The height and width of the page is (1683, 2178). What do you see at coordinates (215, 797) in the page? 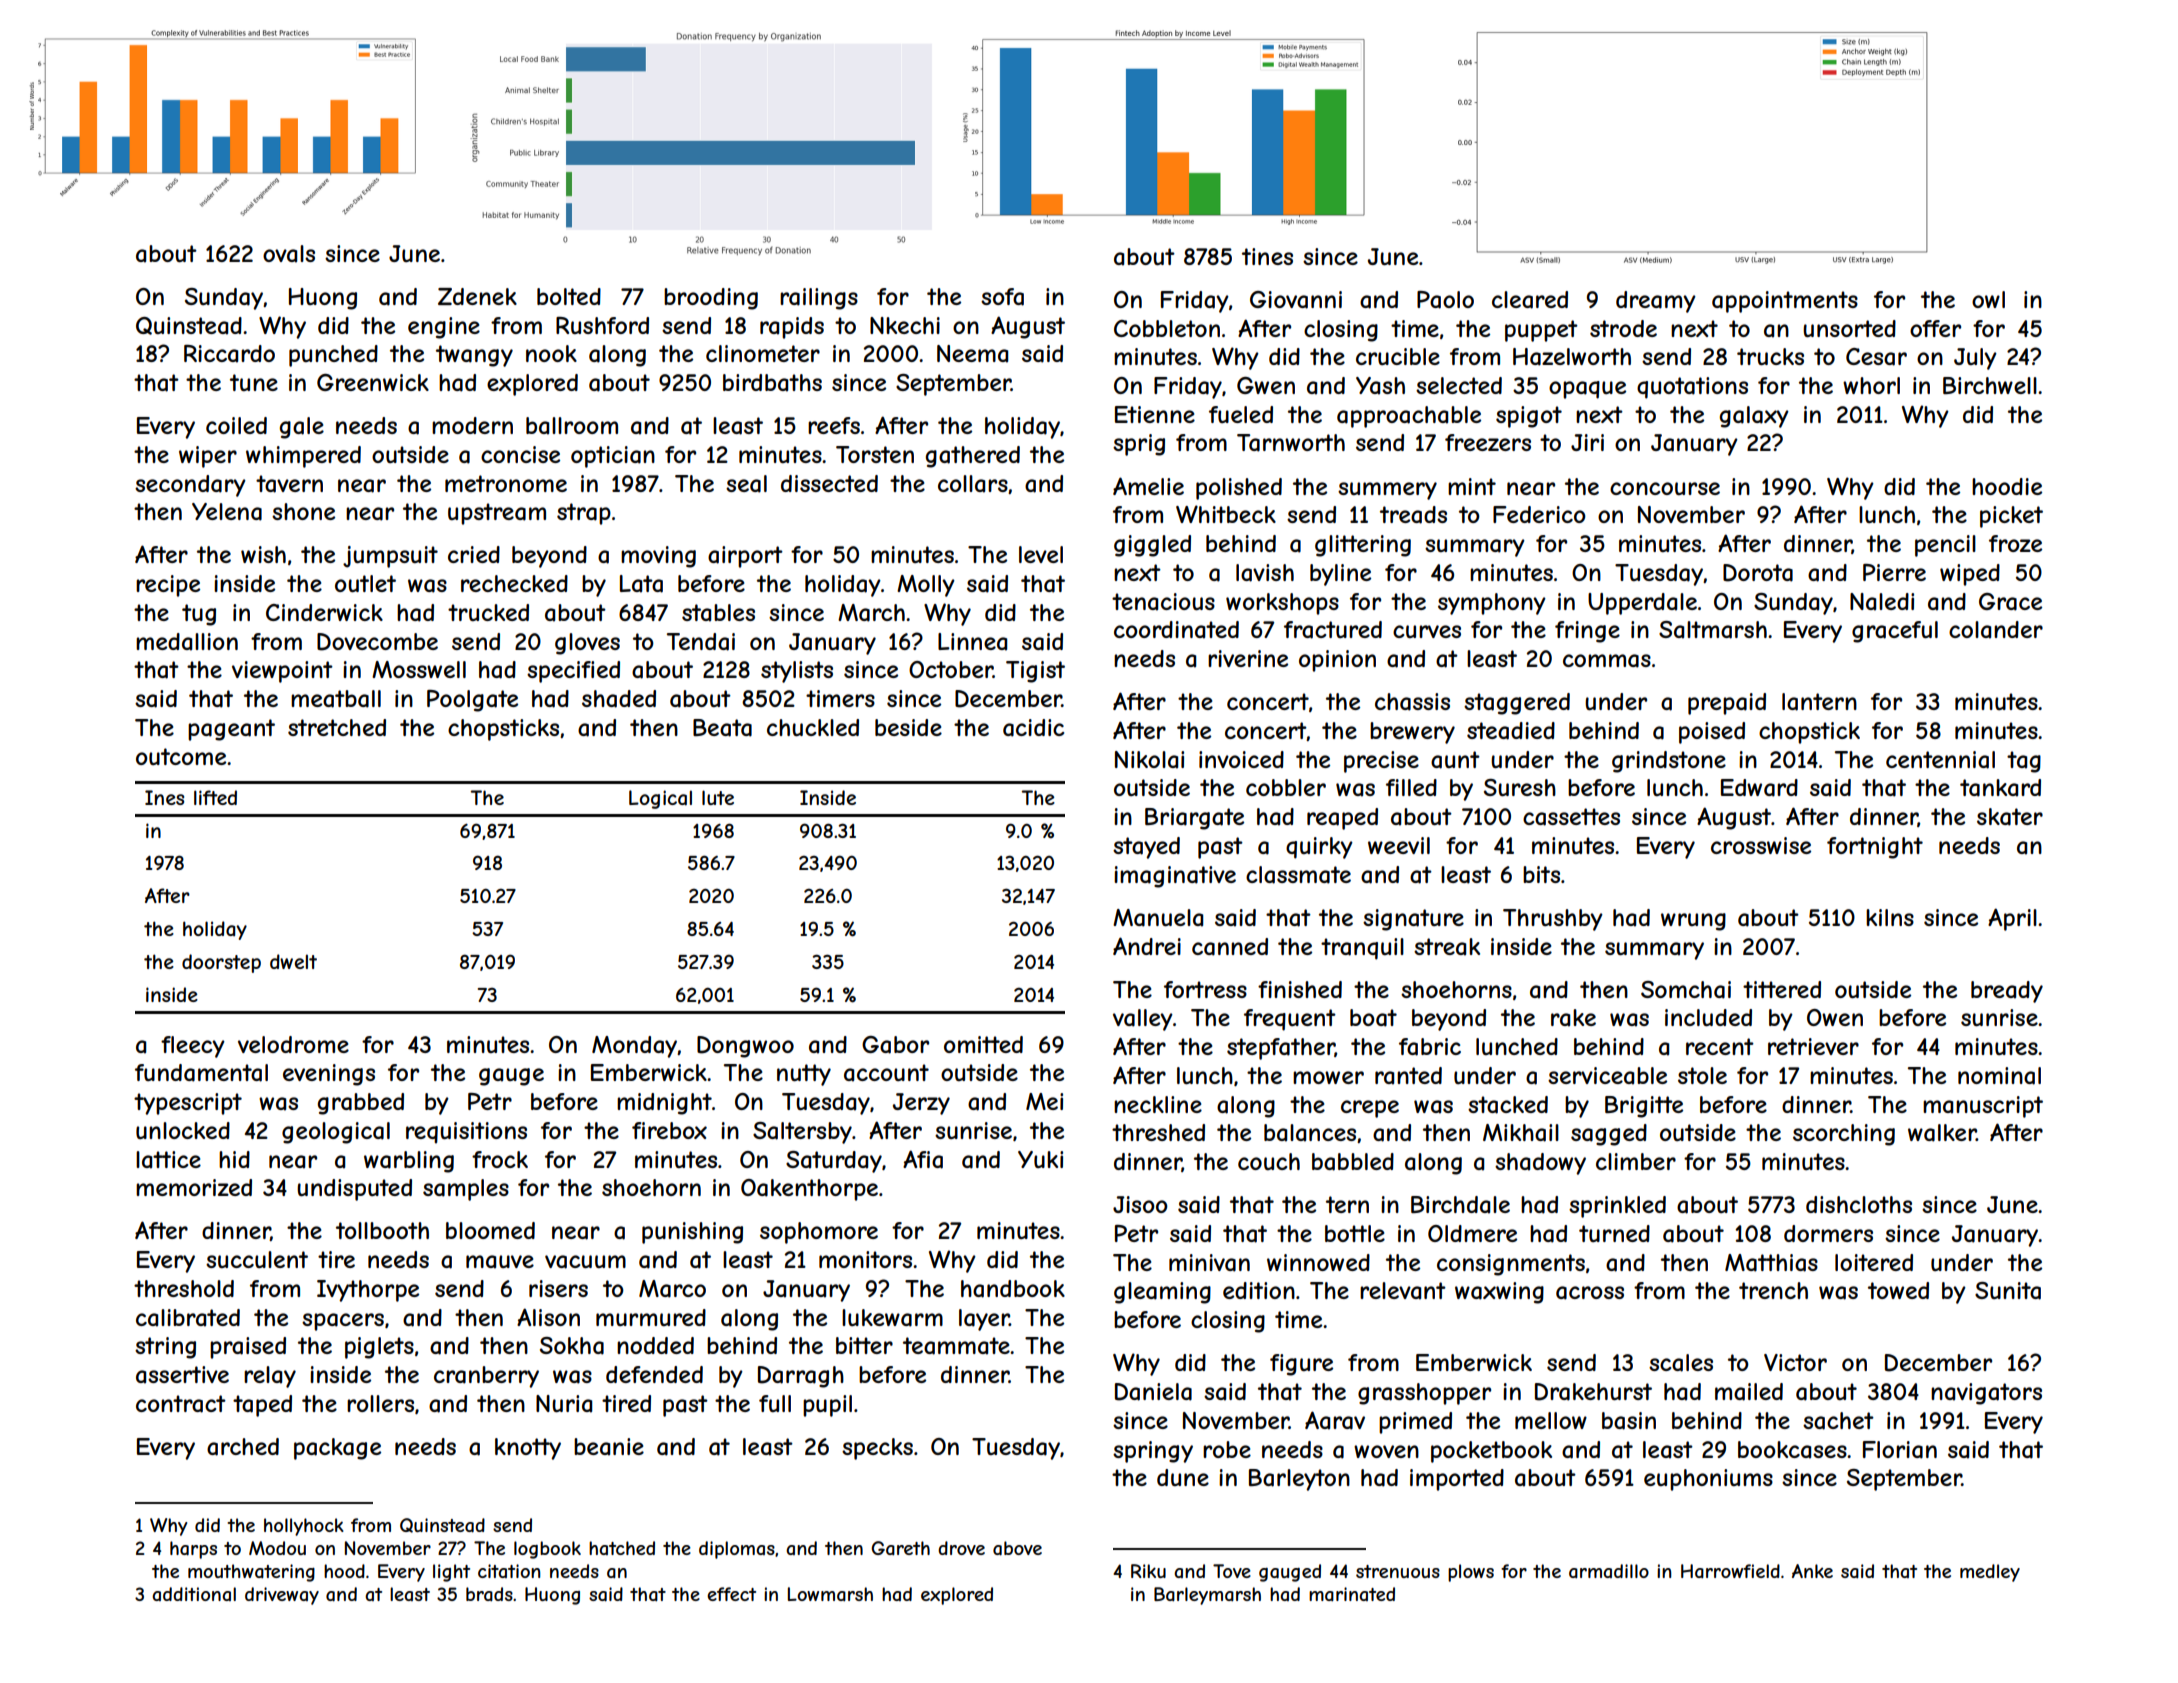
I see `lifted` at bounding box center [215, 797].
